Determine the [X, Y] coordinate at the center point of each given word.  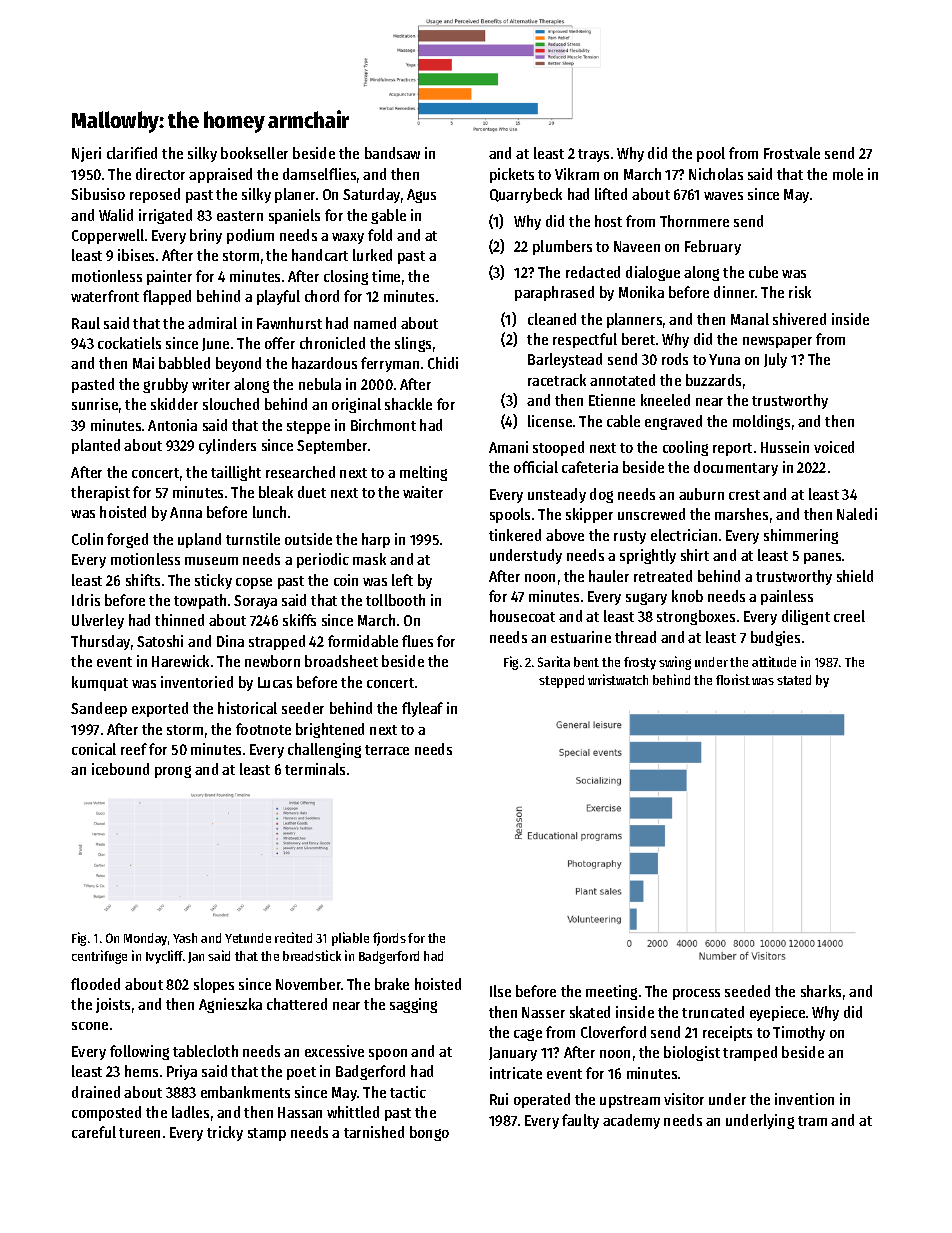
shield [855, 576]
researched [300, 472]
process [696, 994]
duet [312, 492]
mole [848, 174]
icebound [120, 769]
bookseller [254, 153]
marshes [741, 514]
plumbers [562, 247]
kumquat [100, 683]
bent [586, 662]
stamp [267, 1134]
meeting [611, 992]
